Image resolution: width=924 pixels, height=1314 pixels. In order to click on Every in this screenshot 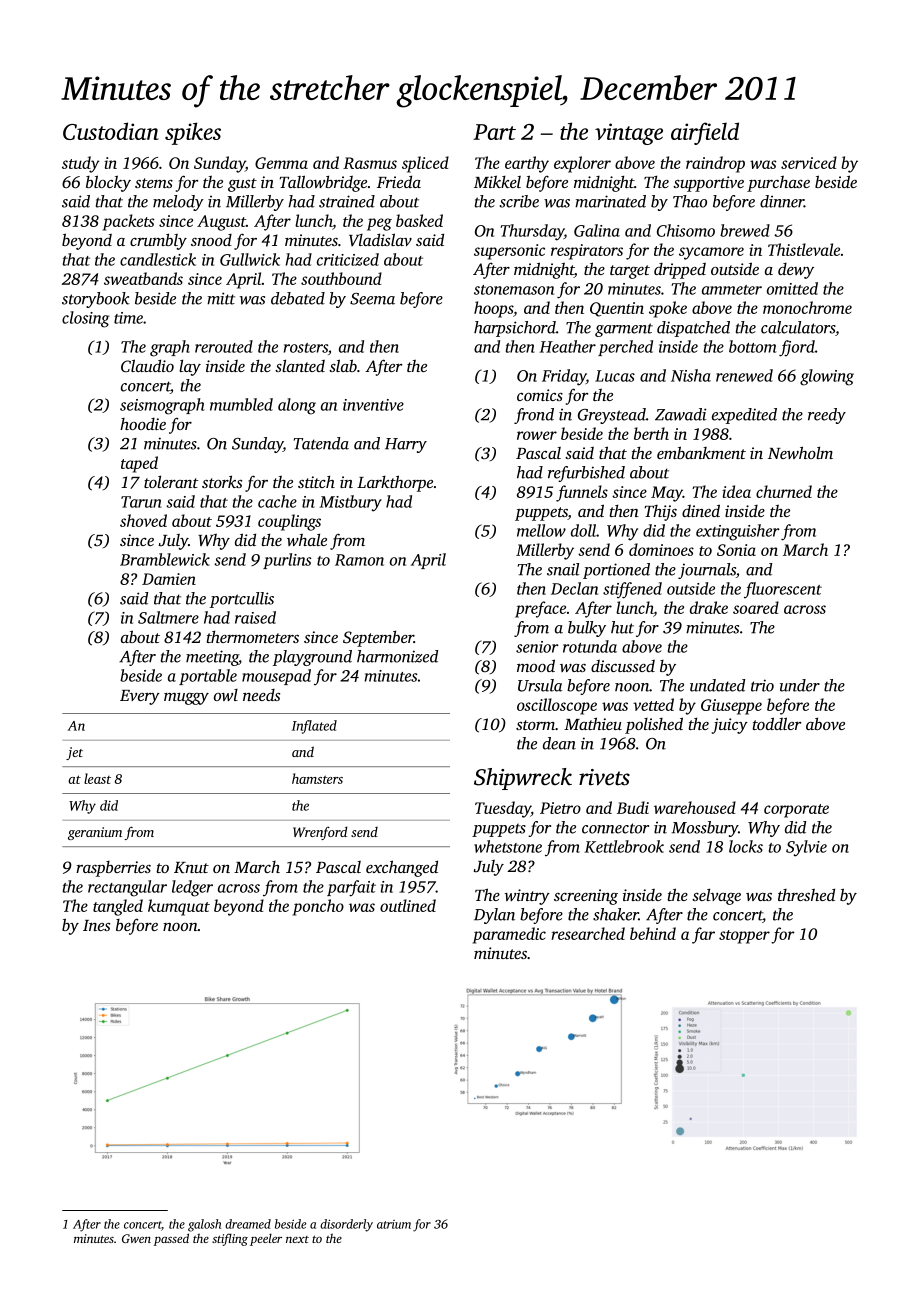, I will do `click(140, 697)`.
